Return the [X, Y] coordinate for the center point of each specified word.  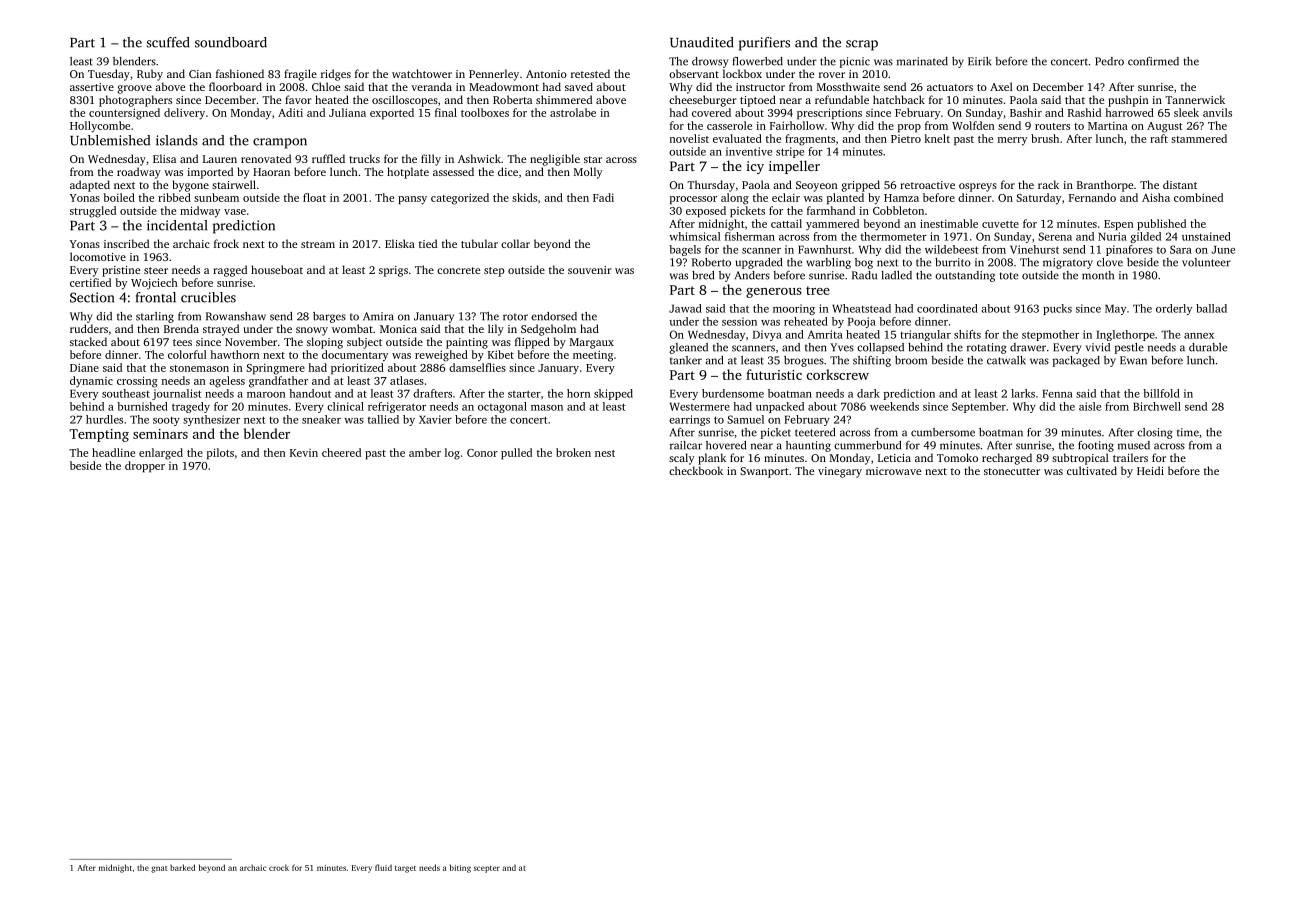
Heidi [1150, 470]
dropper [145, 467]
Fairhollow [797, 125]
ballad [1211, 308]
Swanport [764, 472]
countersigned [124, 114]
